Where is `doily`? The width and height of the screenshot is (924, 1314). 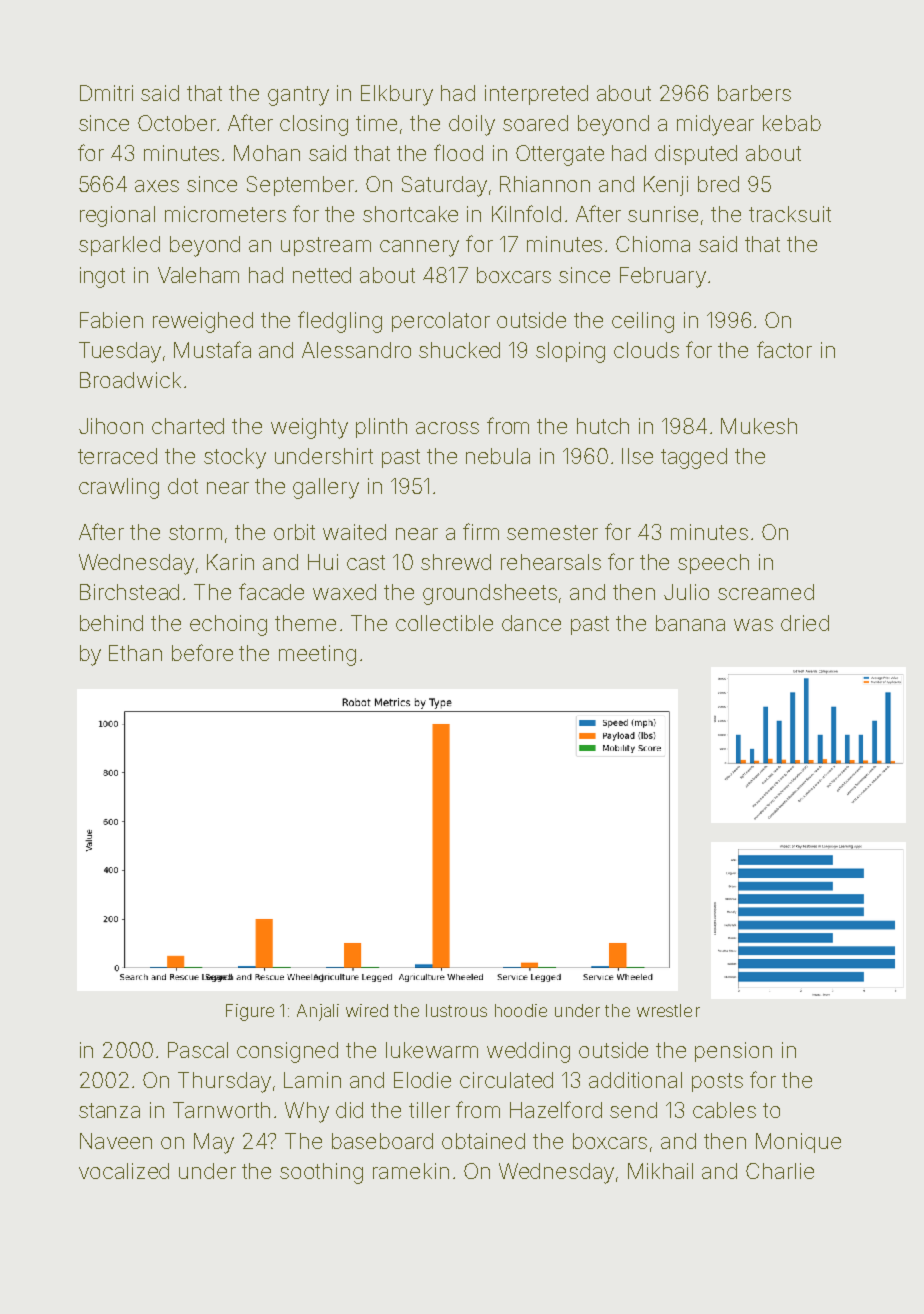 doily is located at coordinates (472, 125).
